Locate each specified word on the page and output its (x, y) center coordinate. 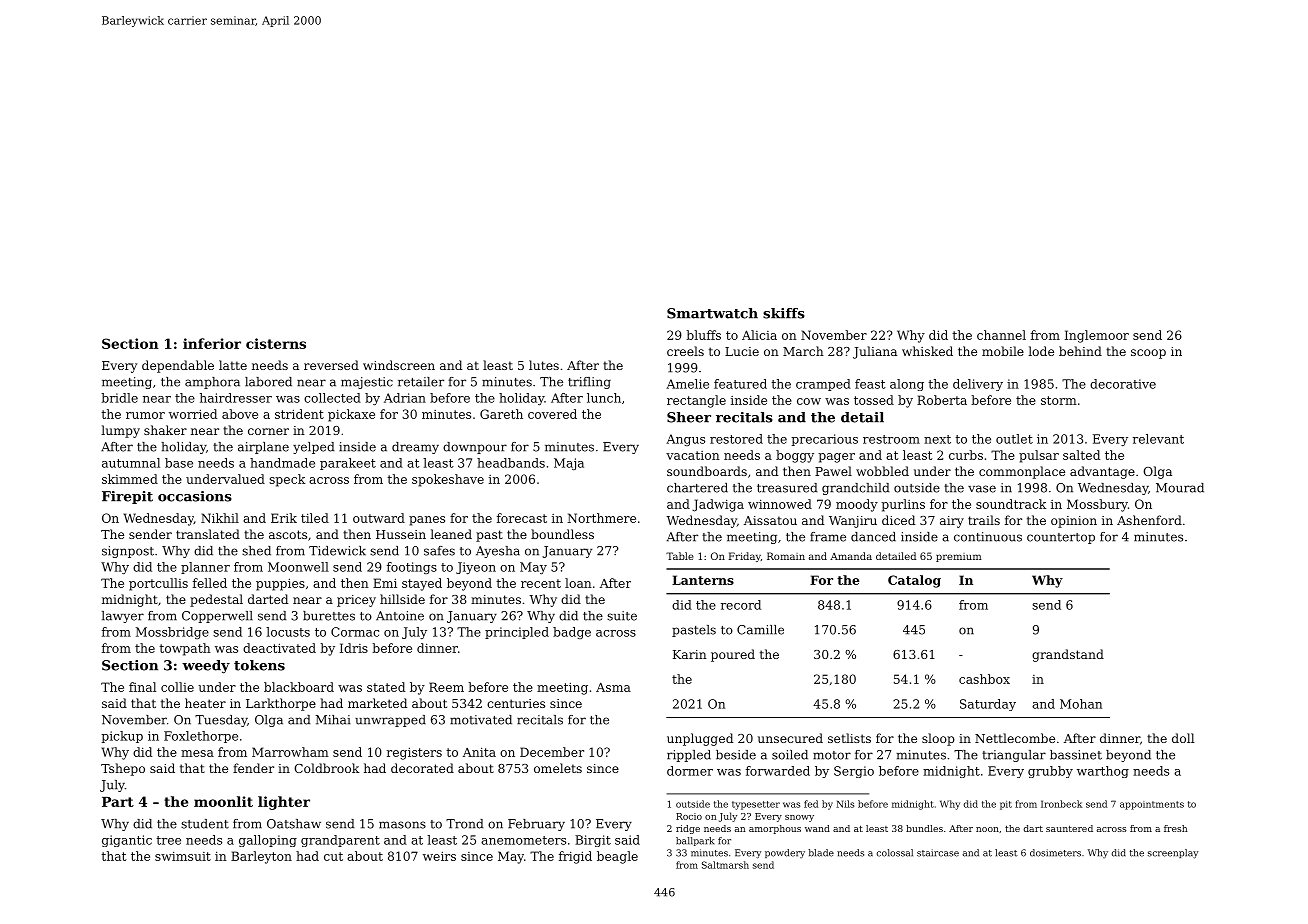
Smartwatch (712, 313)
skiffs (784, 313)
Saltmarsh (725, 865)
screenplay (1173, 854)
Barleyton (261, 857)
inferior (212, 343)
